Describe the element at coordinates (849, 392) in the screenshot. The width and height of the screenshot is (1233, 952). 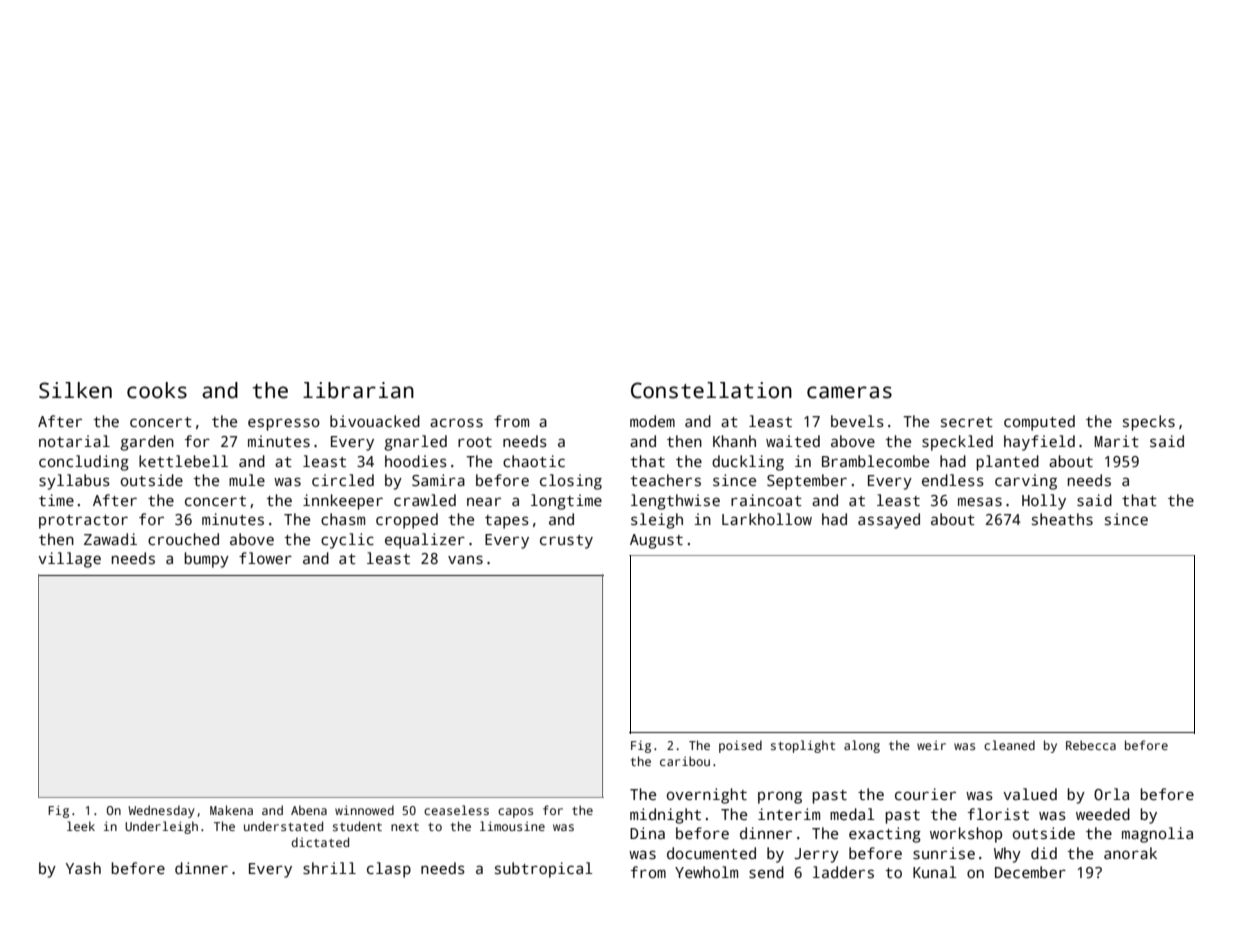
I see `cameras` at that location.
